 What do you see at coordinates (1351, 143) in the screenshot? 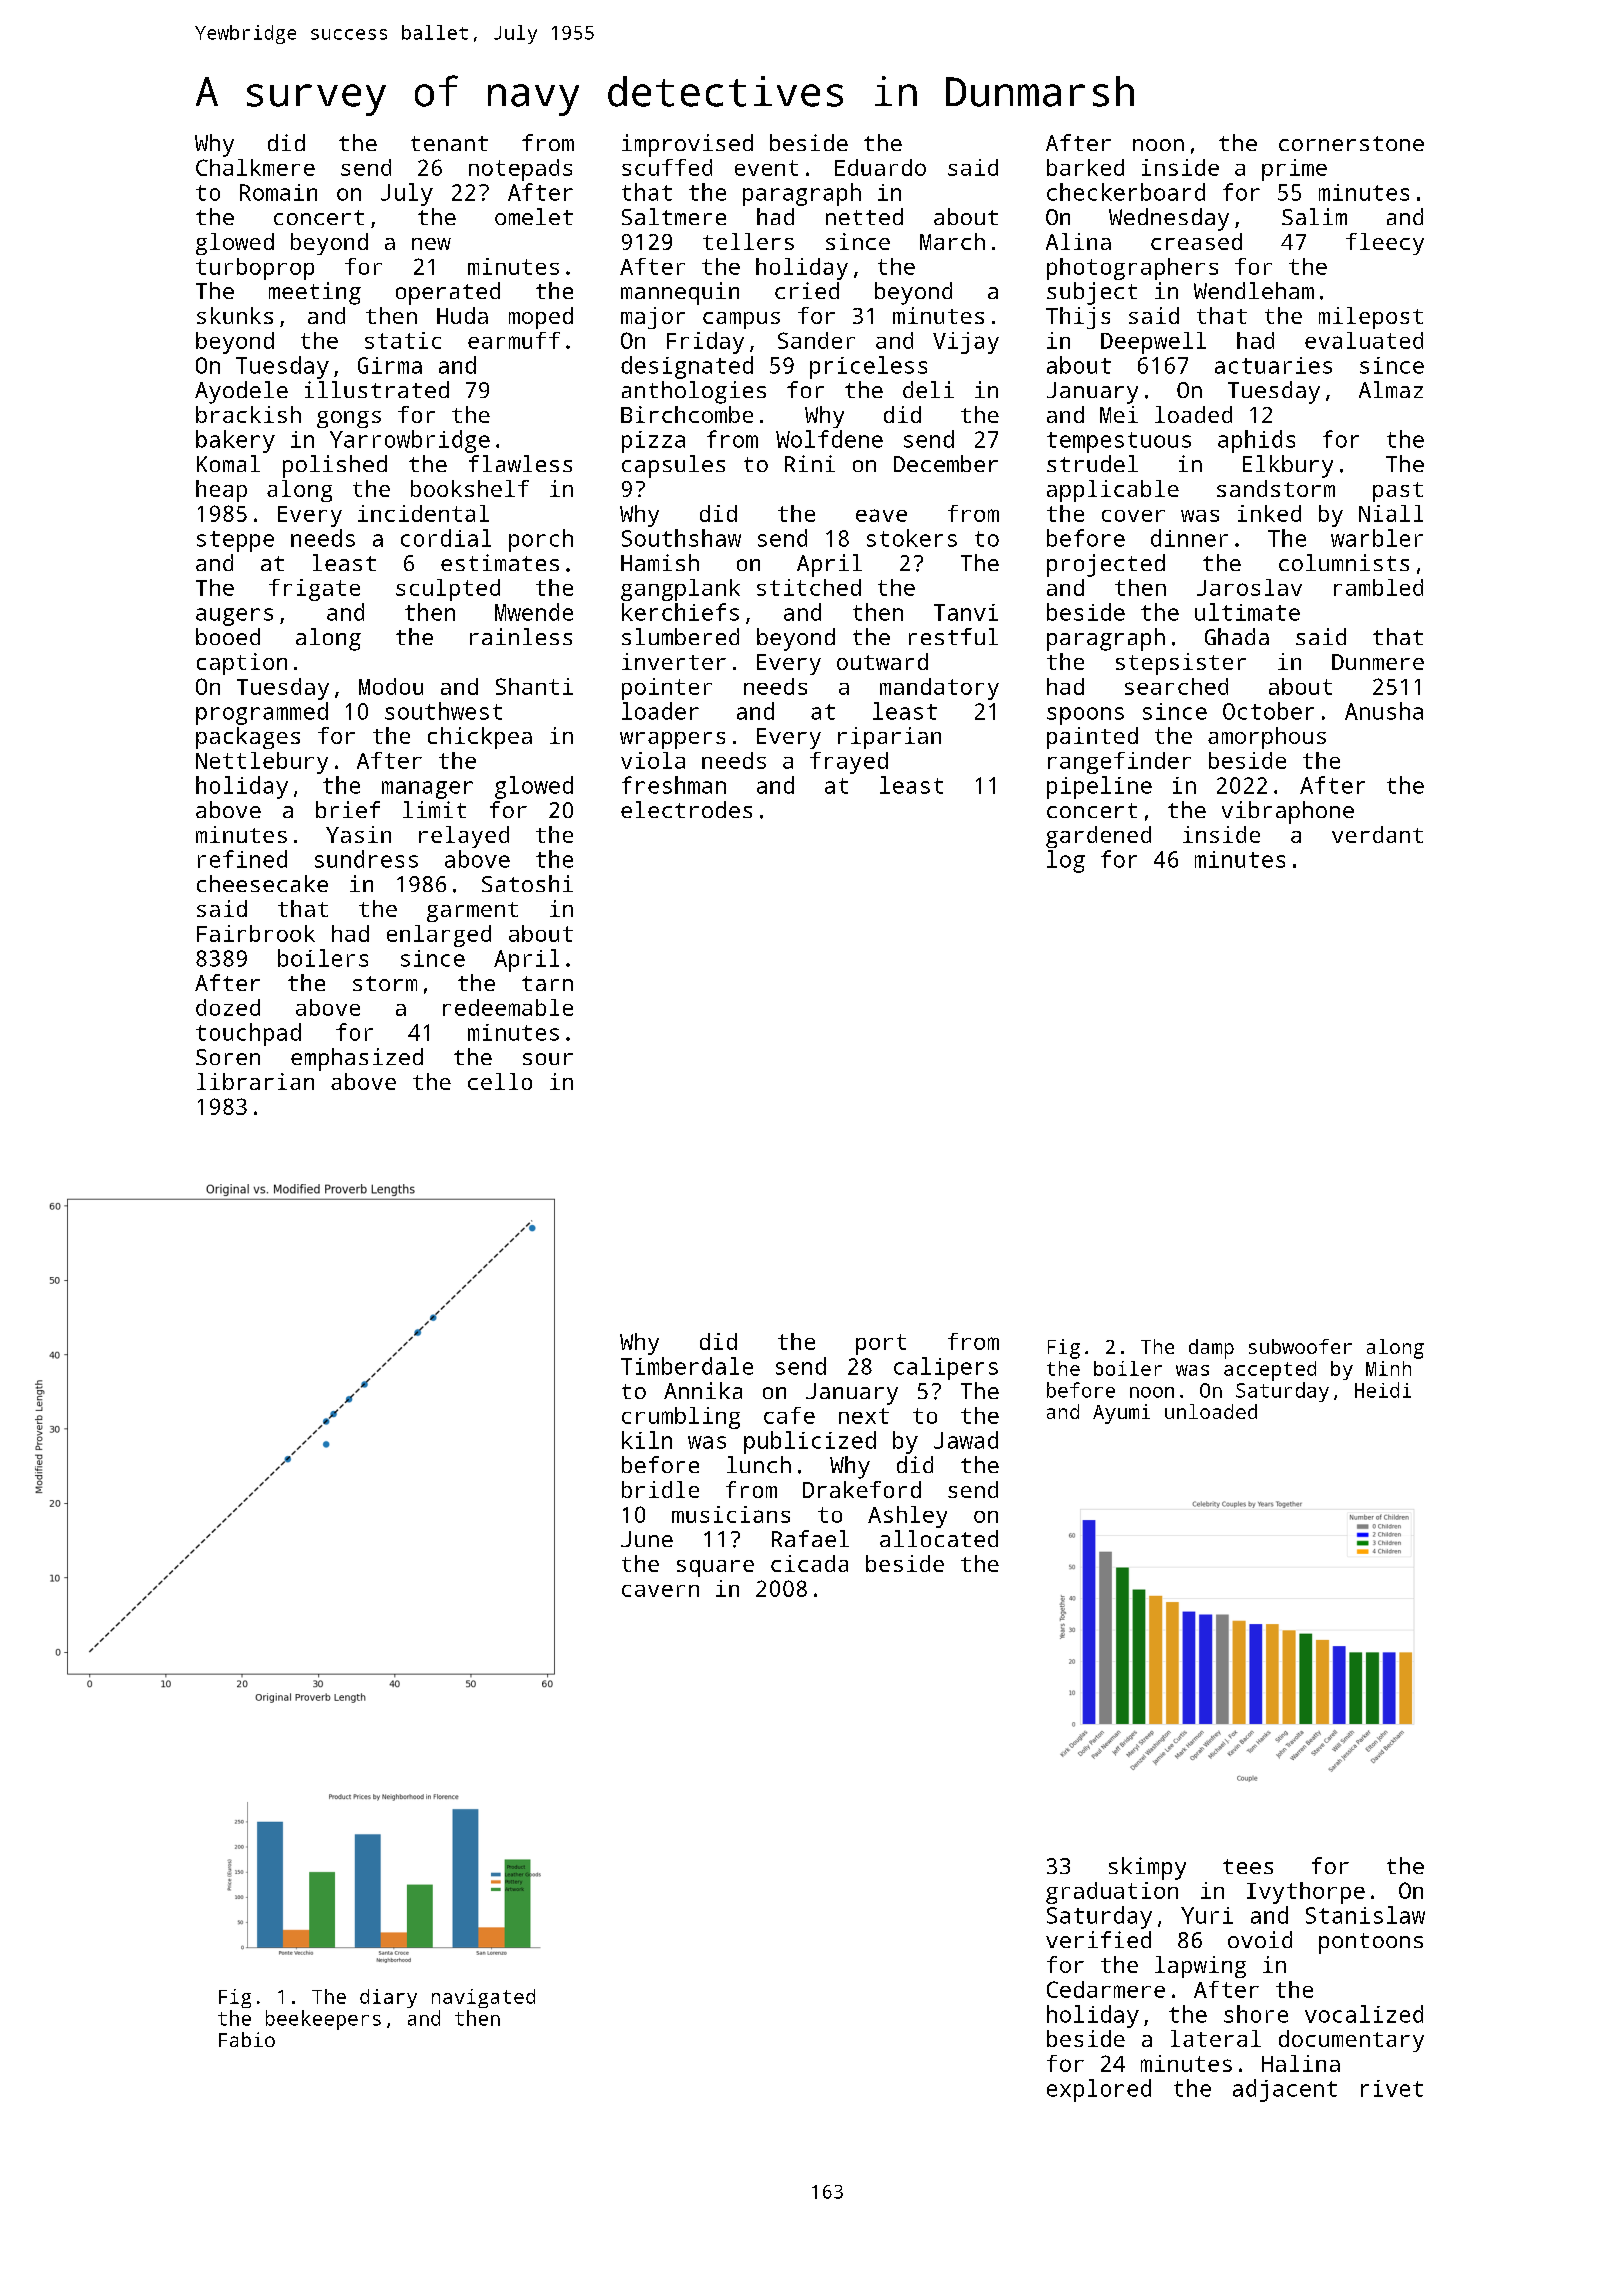
I see `cornerstone` at bounding box center [1351, 143].
